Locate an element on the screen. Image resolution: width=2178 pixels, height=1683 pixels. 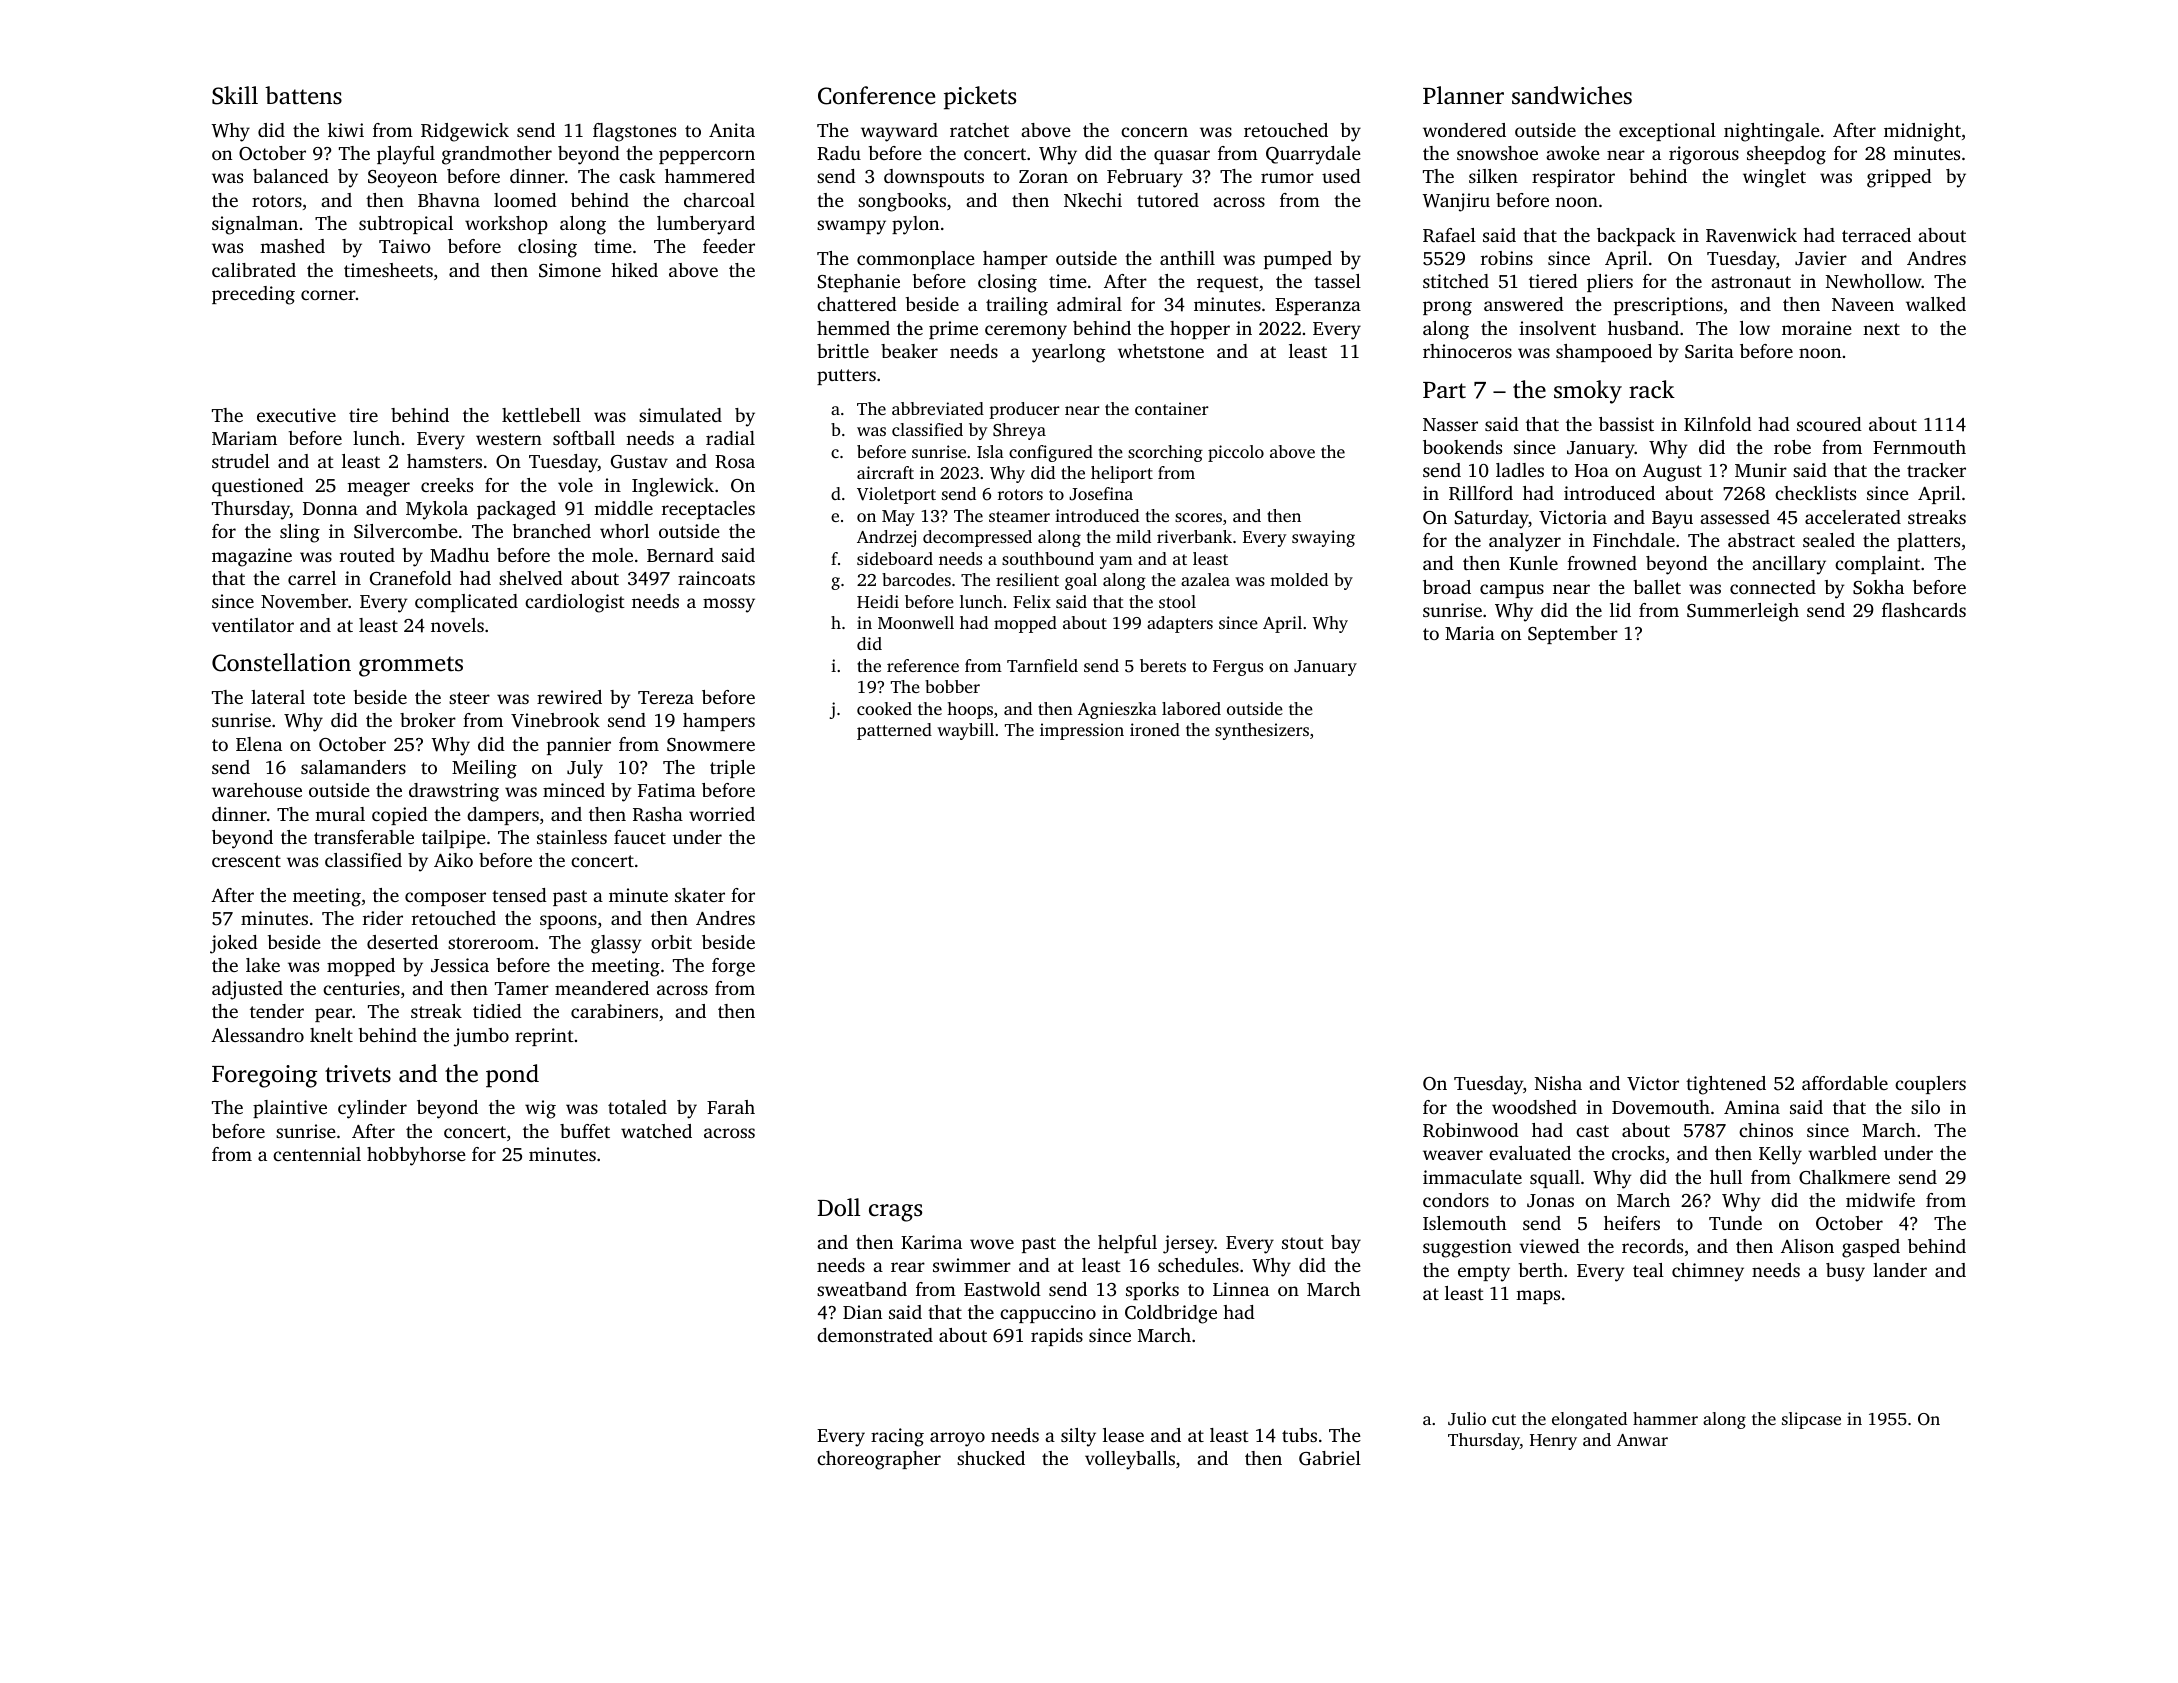
tightened is located at coordinates (1726, 1085).
